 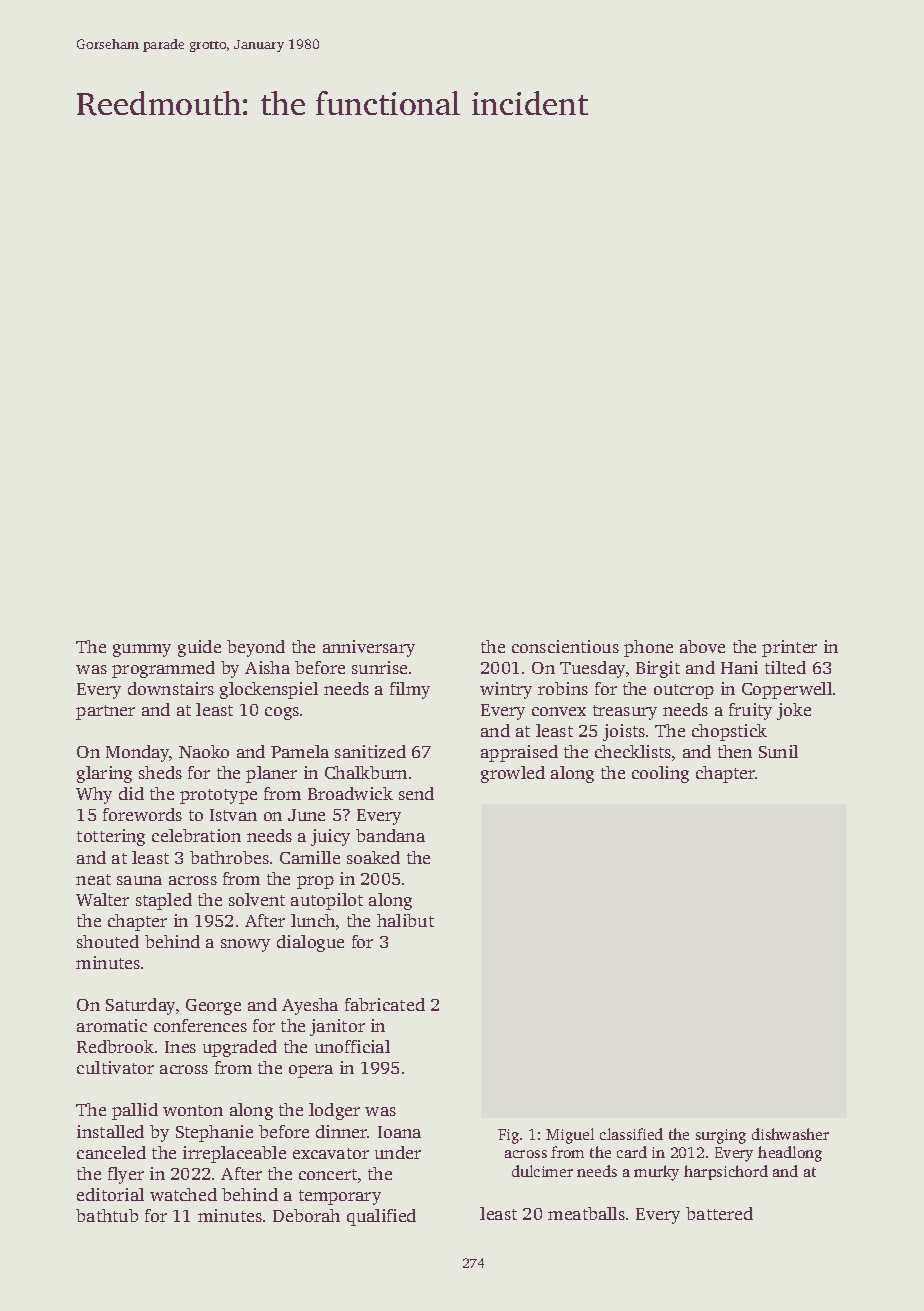 What do you see at coordinates (369, 648) in the document?
I see `anniversary` at bounding box center [369, 648].
